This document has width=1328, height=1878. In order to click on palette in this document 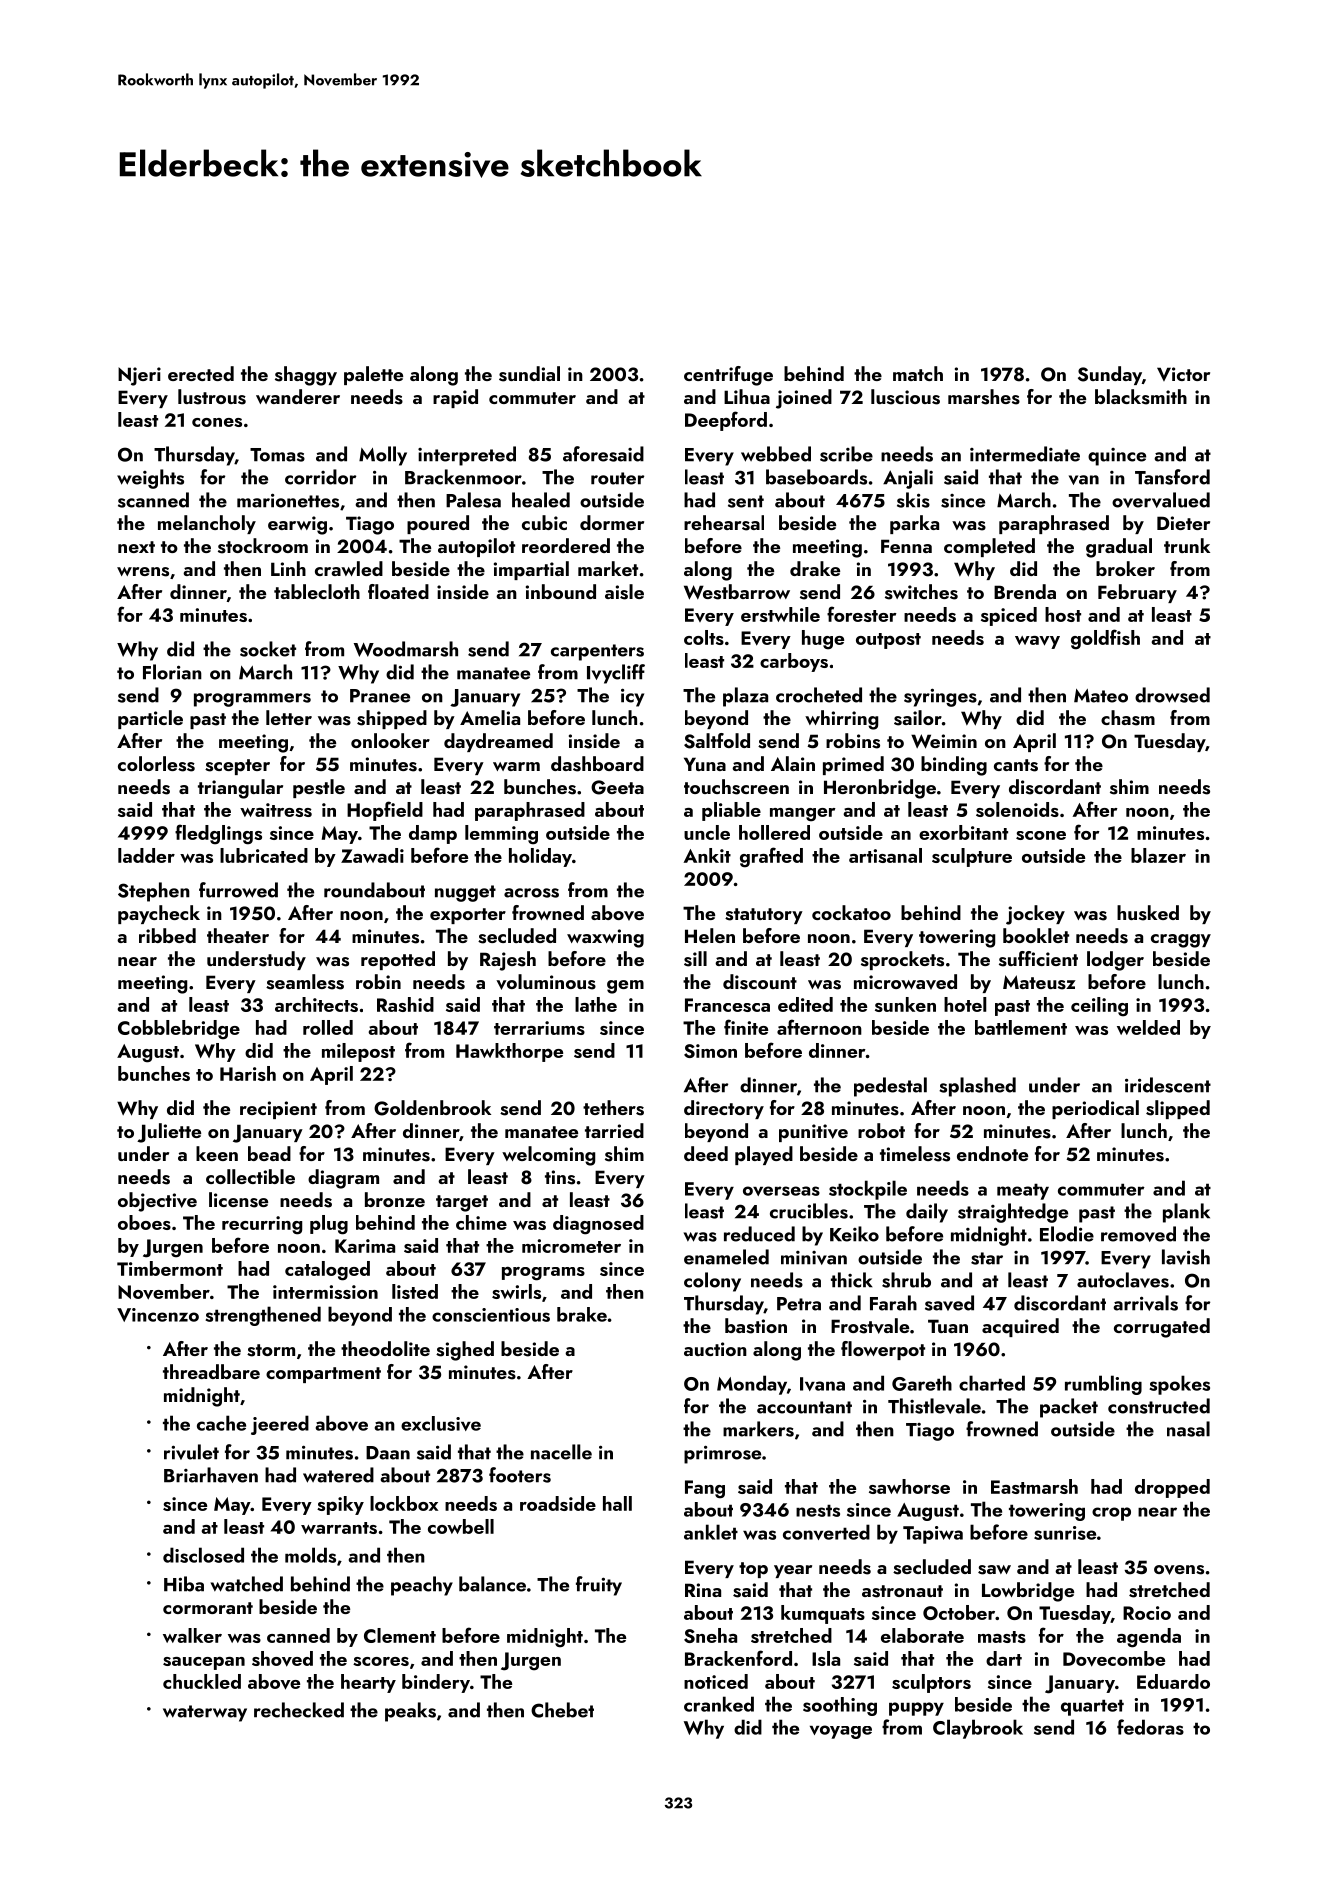, I will do `click(373, 375)`.
